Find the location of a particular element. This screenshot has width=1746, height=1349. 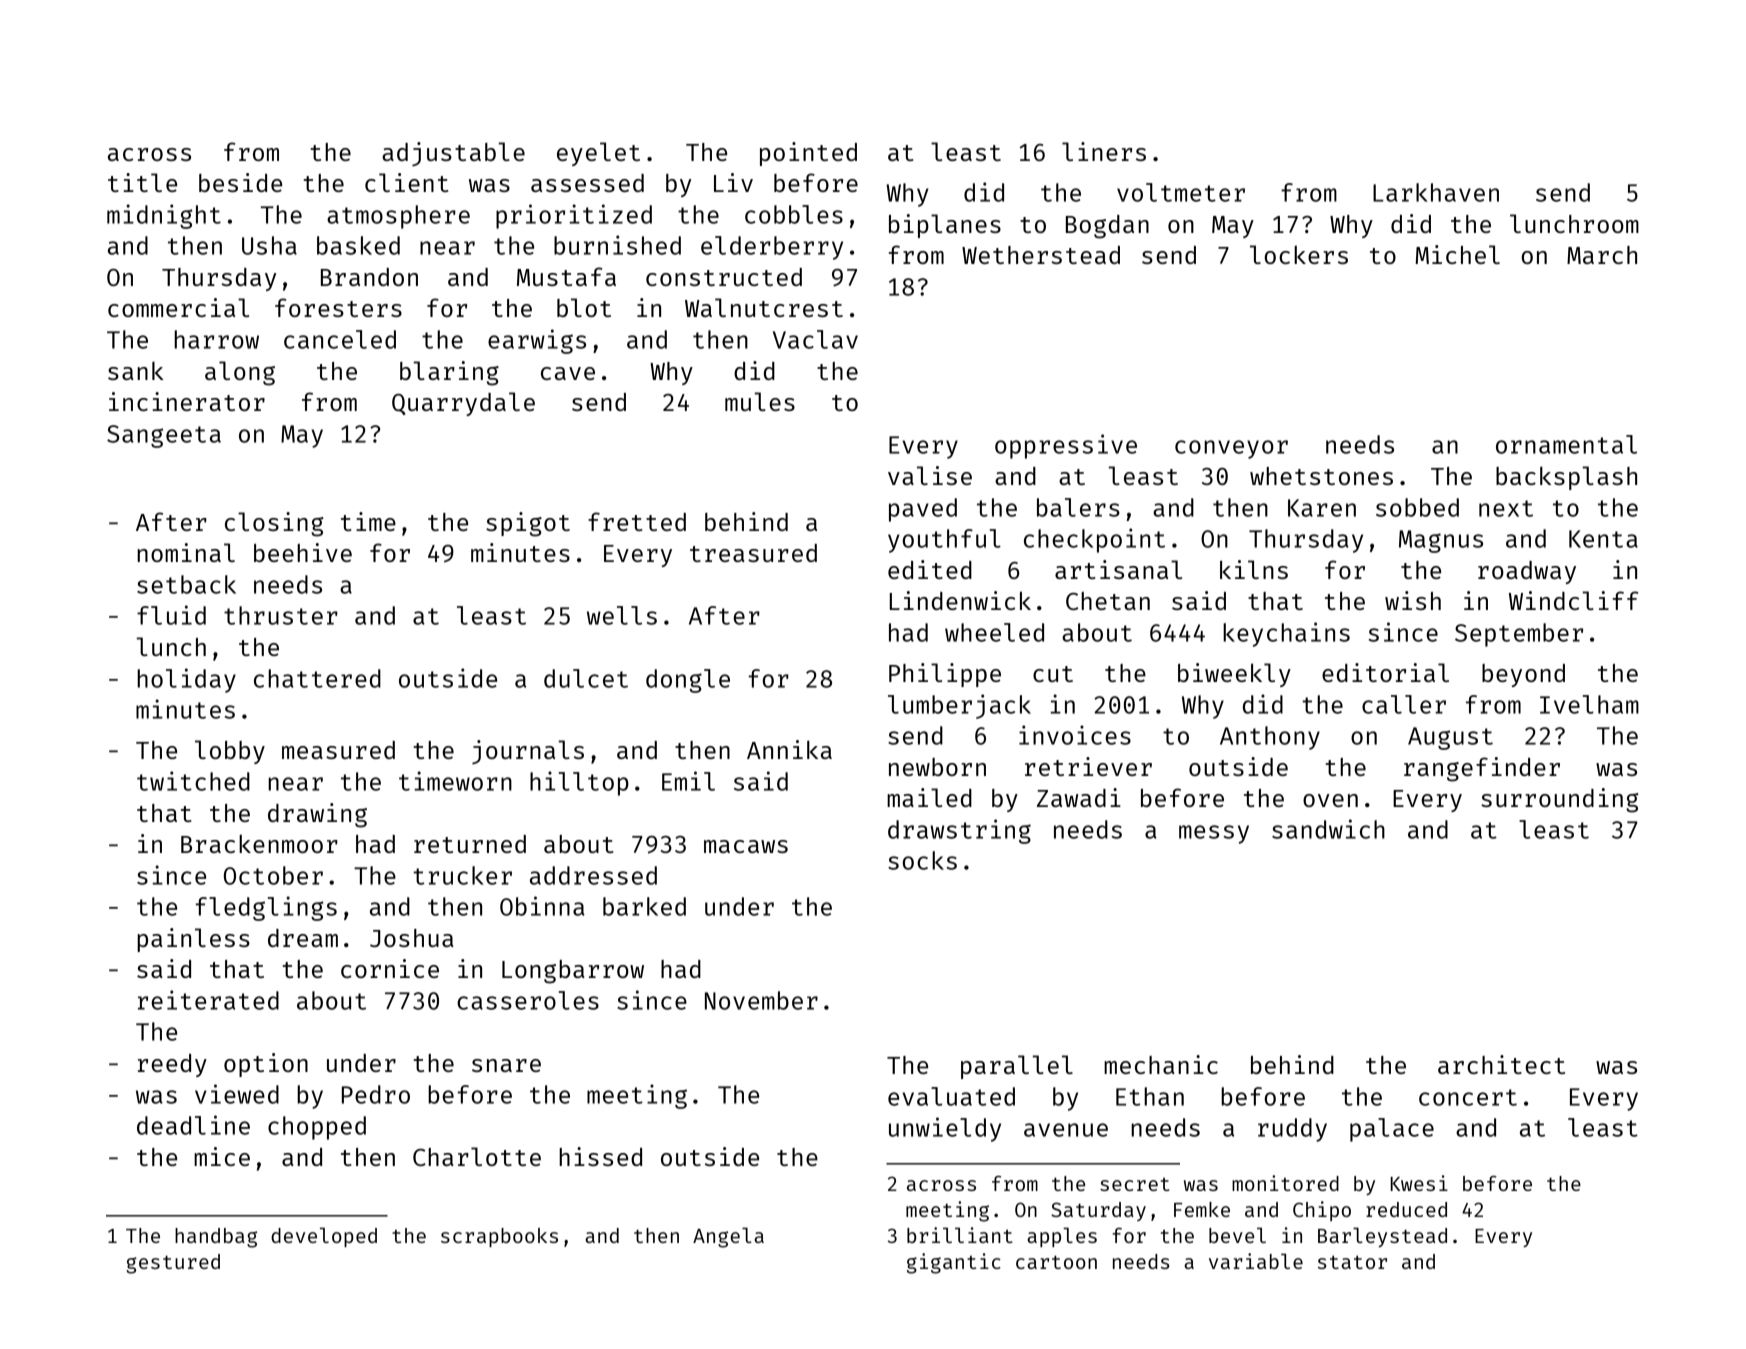

scrapbooks is located at coordinates (499, 1237).
